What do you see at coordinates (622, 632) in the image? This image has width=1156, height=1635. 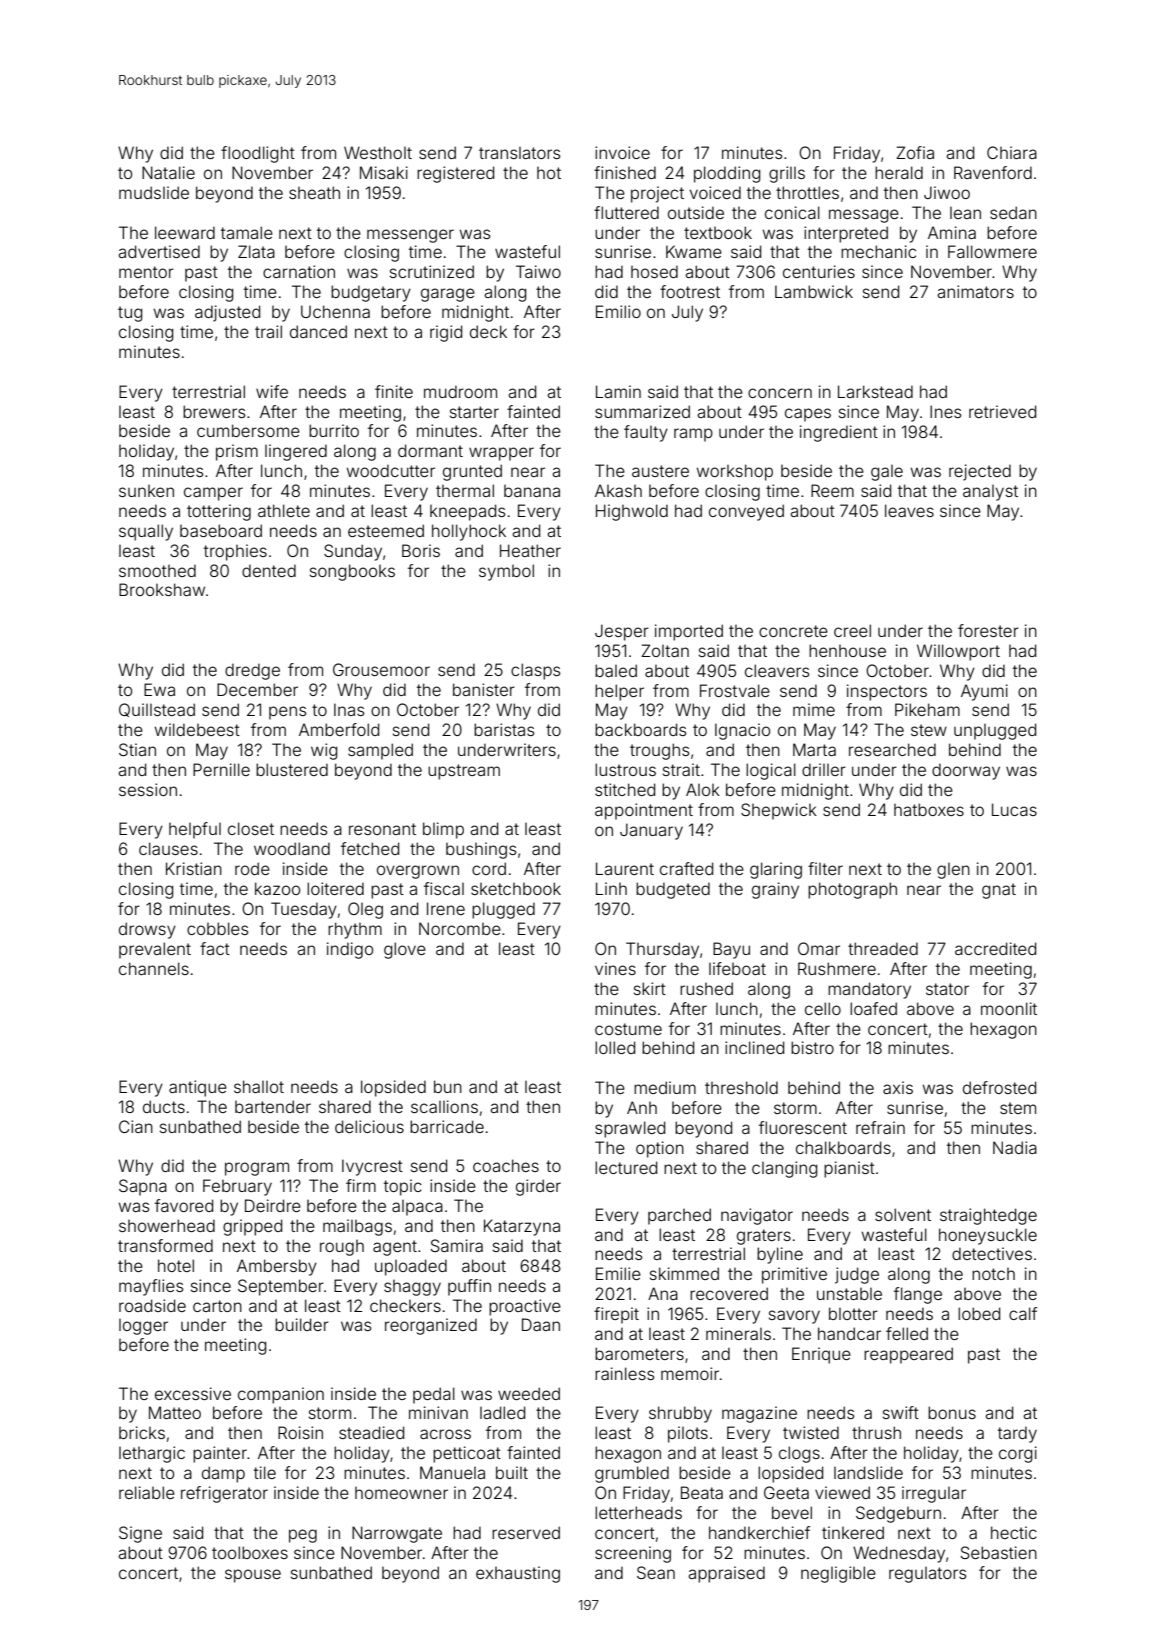 I see `Jesper` at bounding box center [622, 632].
